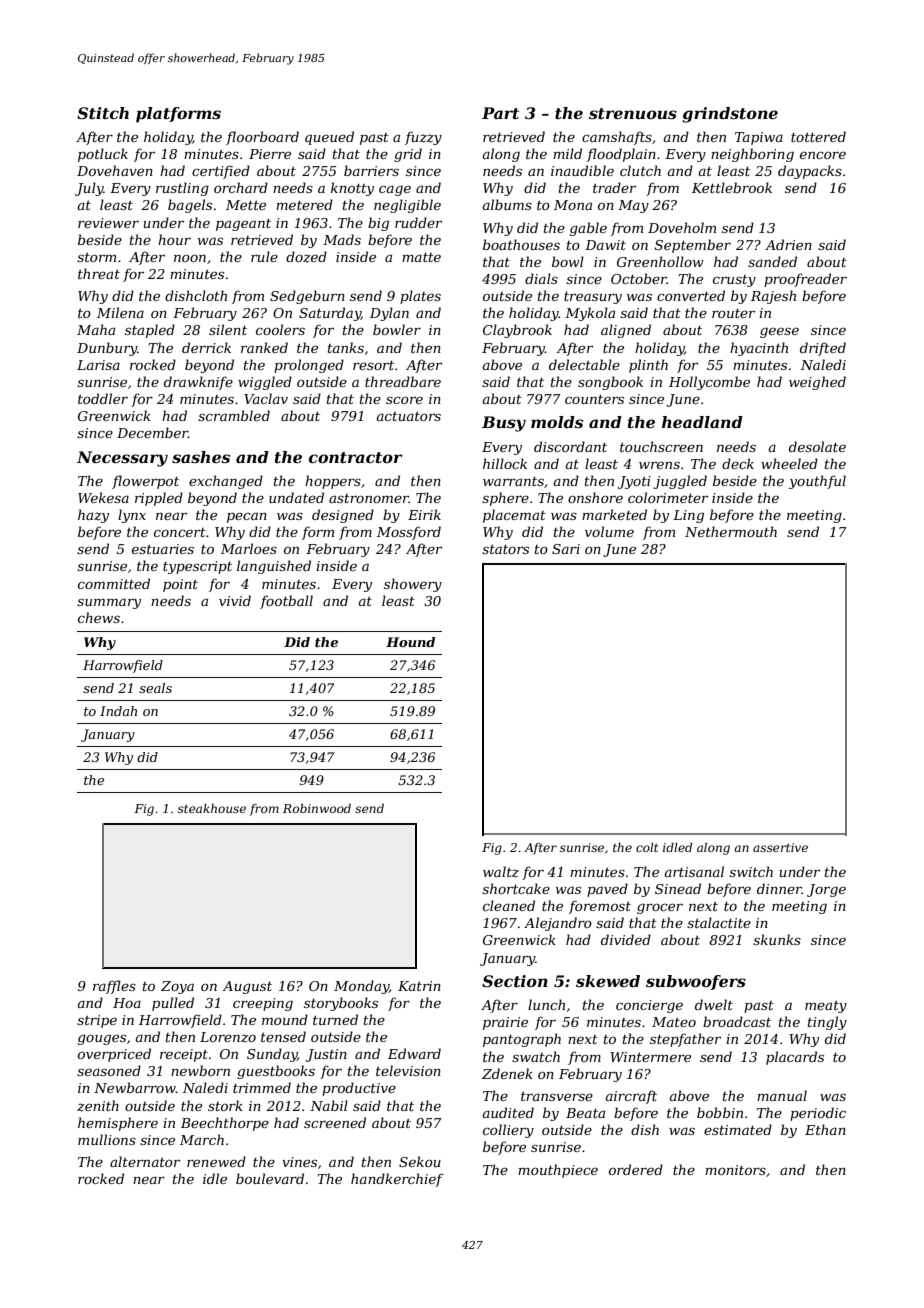 This page has height=1308, width=924. I want to click on Nethermouth, so click(731, 531).
